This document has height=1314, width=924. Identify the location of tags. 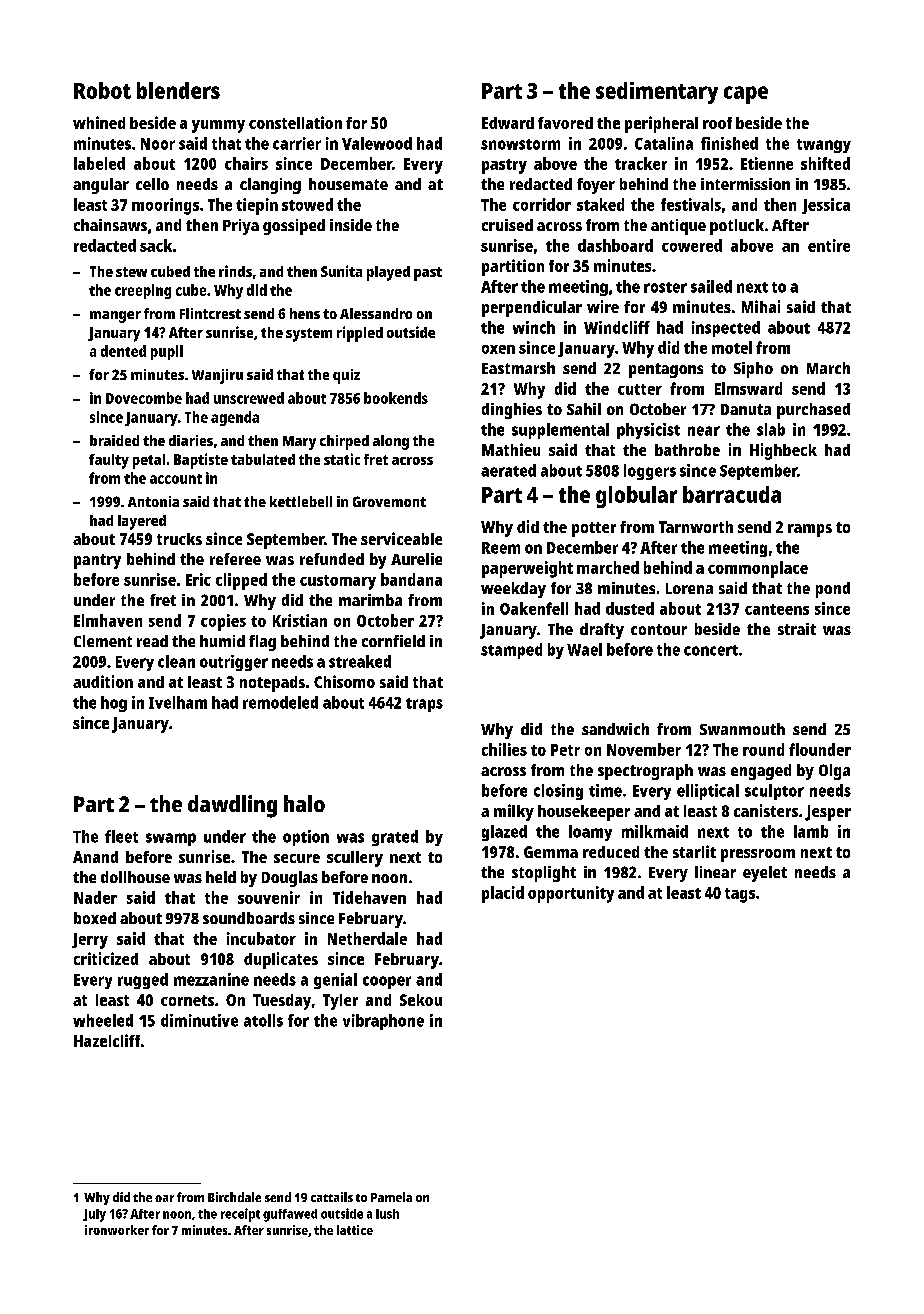
(740, 895).
